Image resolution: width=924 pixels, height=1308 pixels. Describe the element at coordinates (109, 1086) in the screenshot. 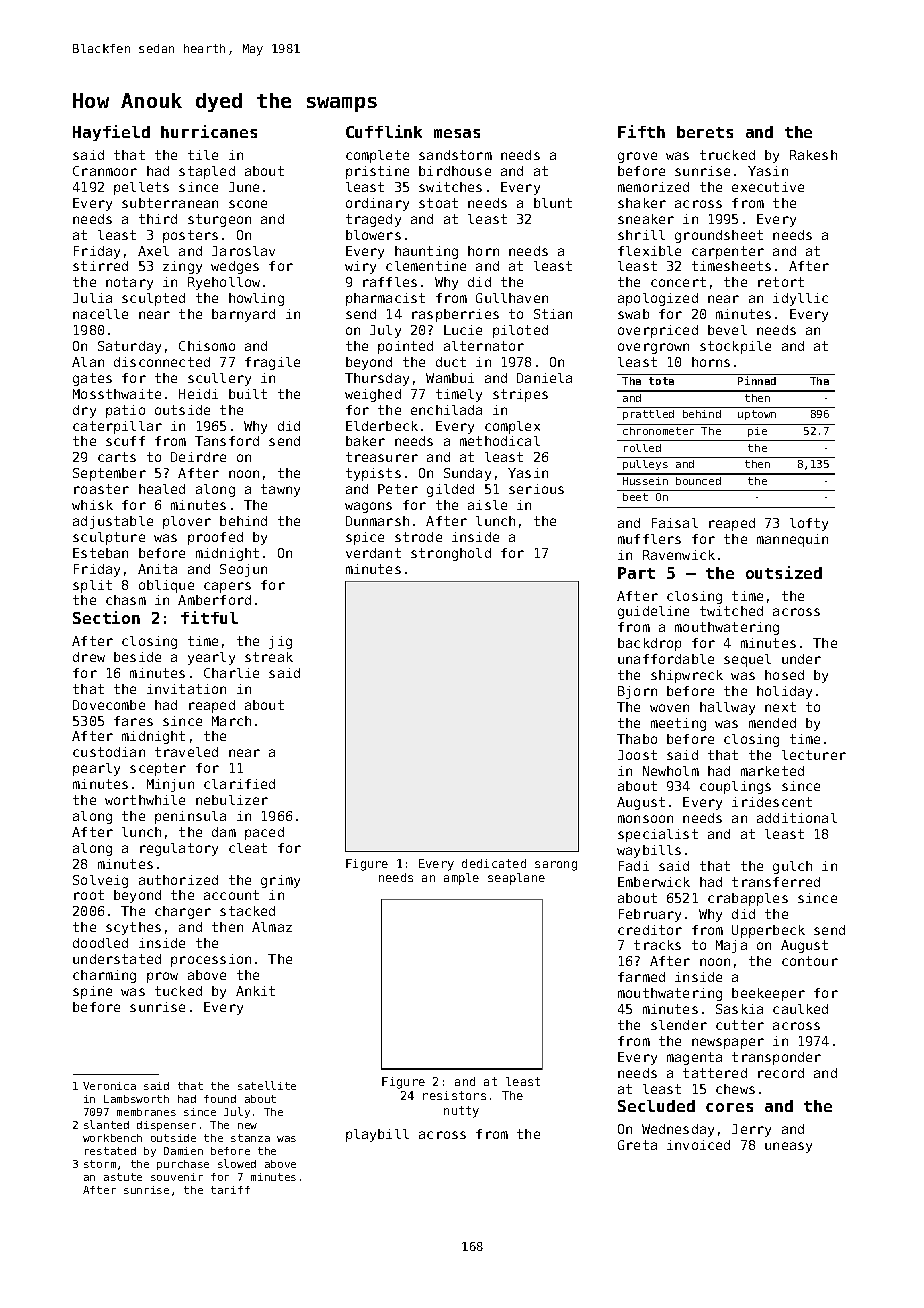

I see `Veronica` at that location.
